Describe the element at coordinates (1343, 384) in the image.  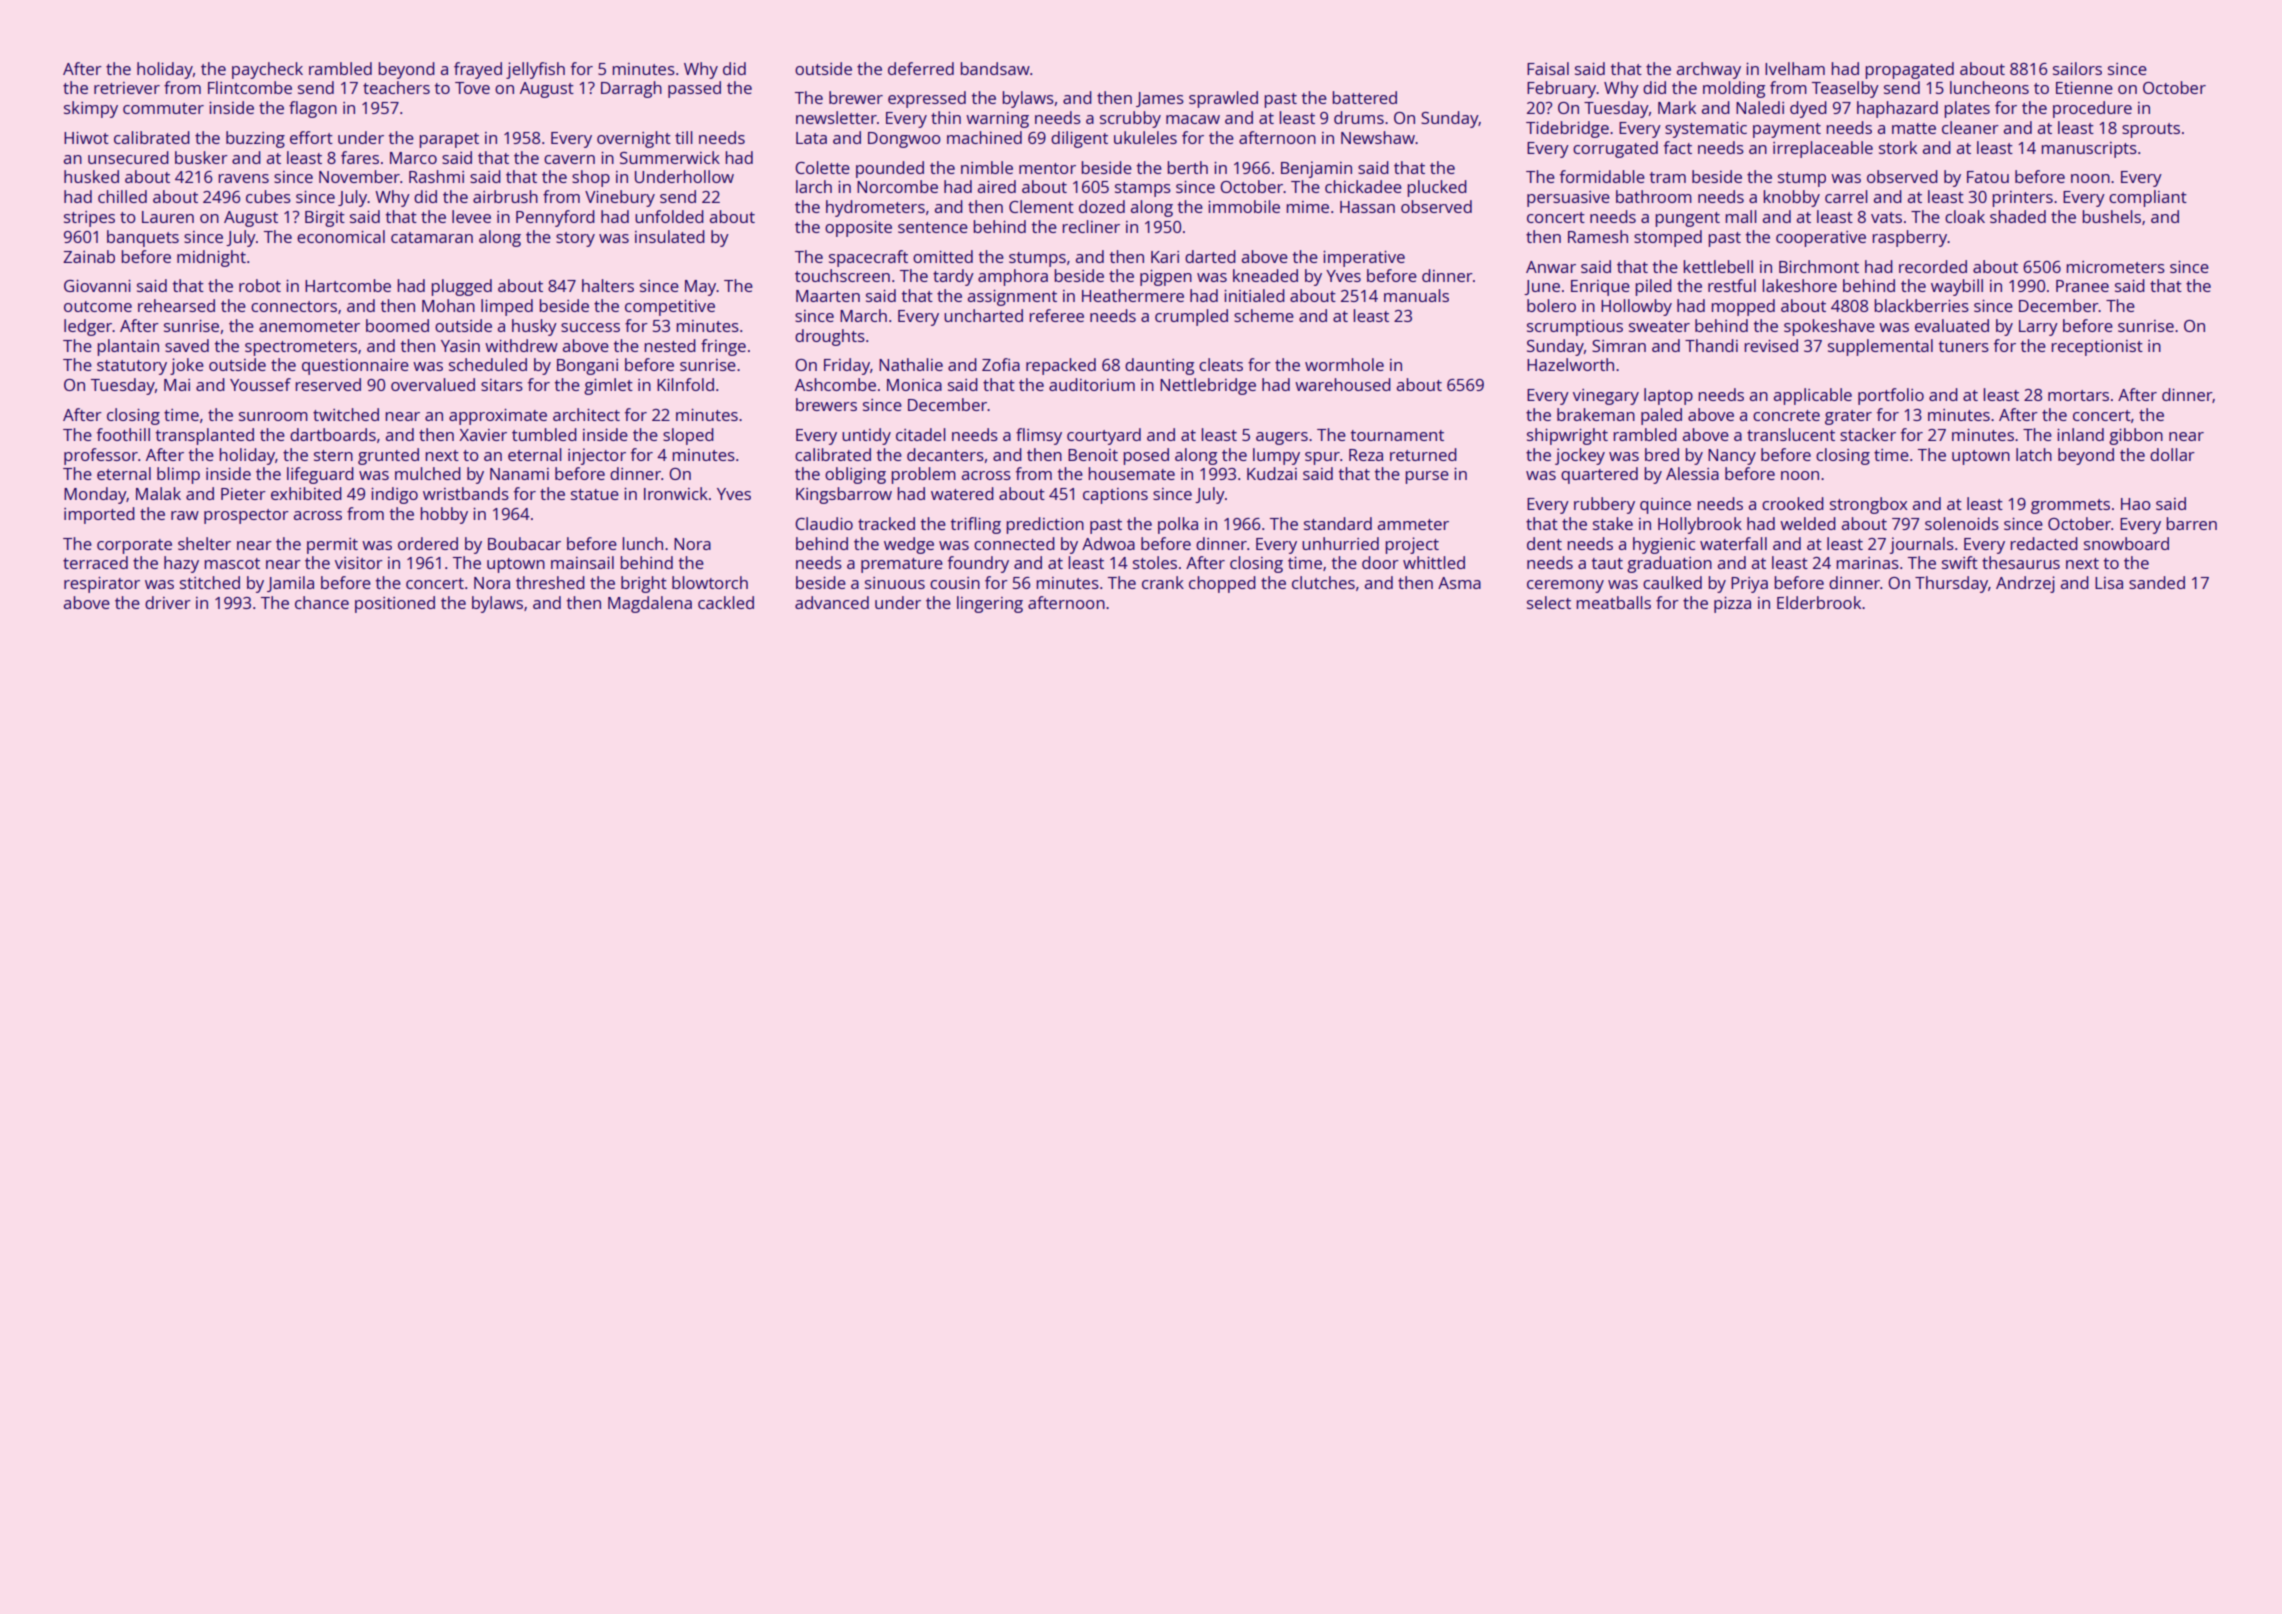
I see `warehoused` at that location.
